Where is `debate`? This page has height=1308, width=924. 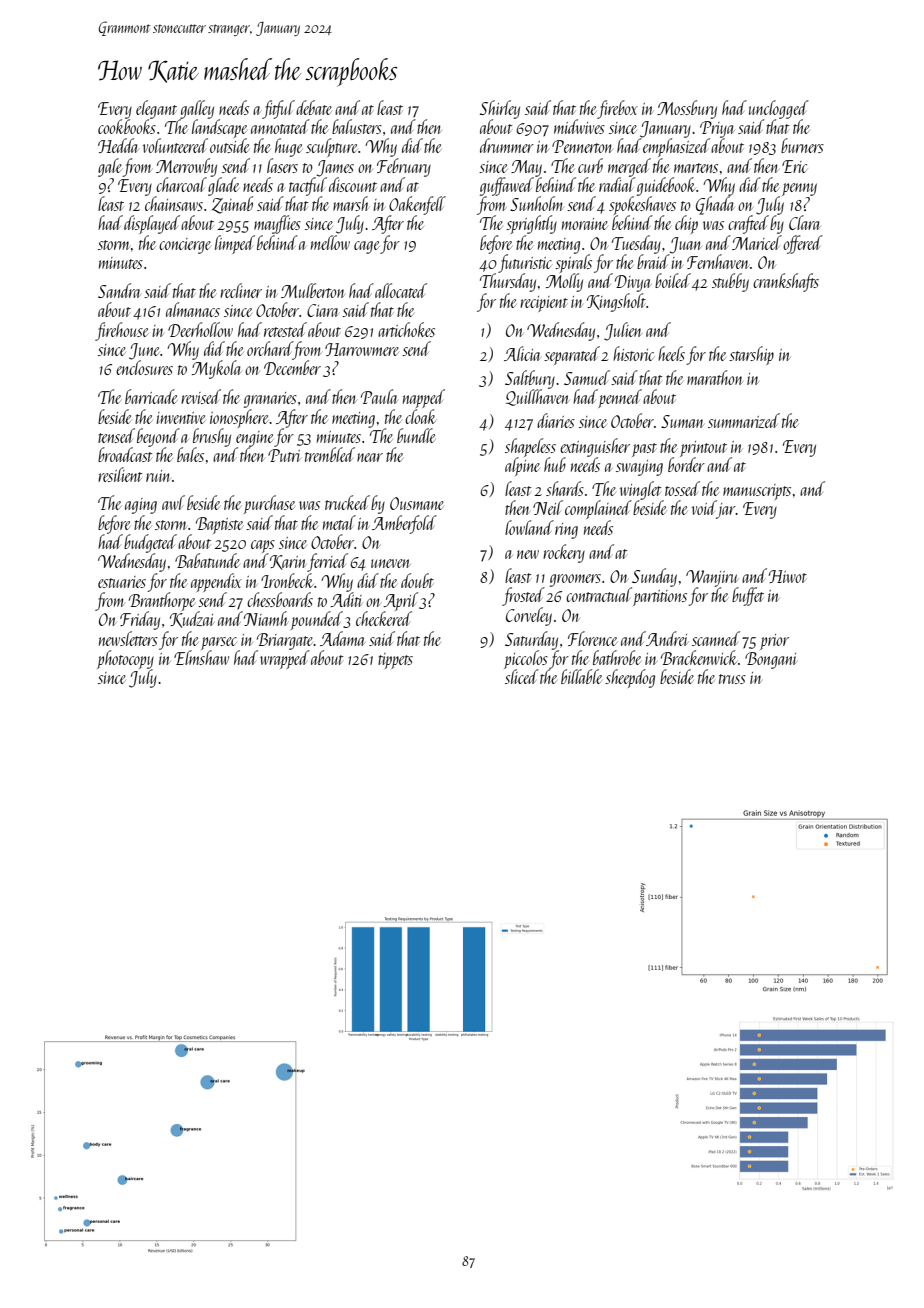 debate is located at coordinates (314, 107).
